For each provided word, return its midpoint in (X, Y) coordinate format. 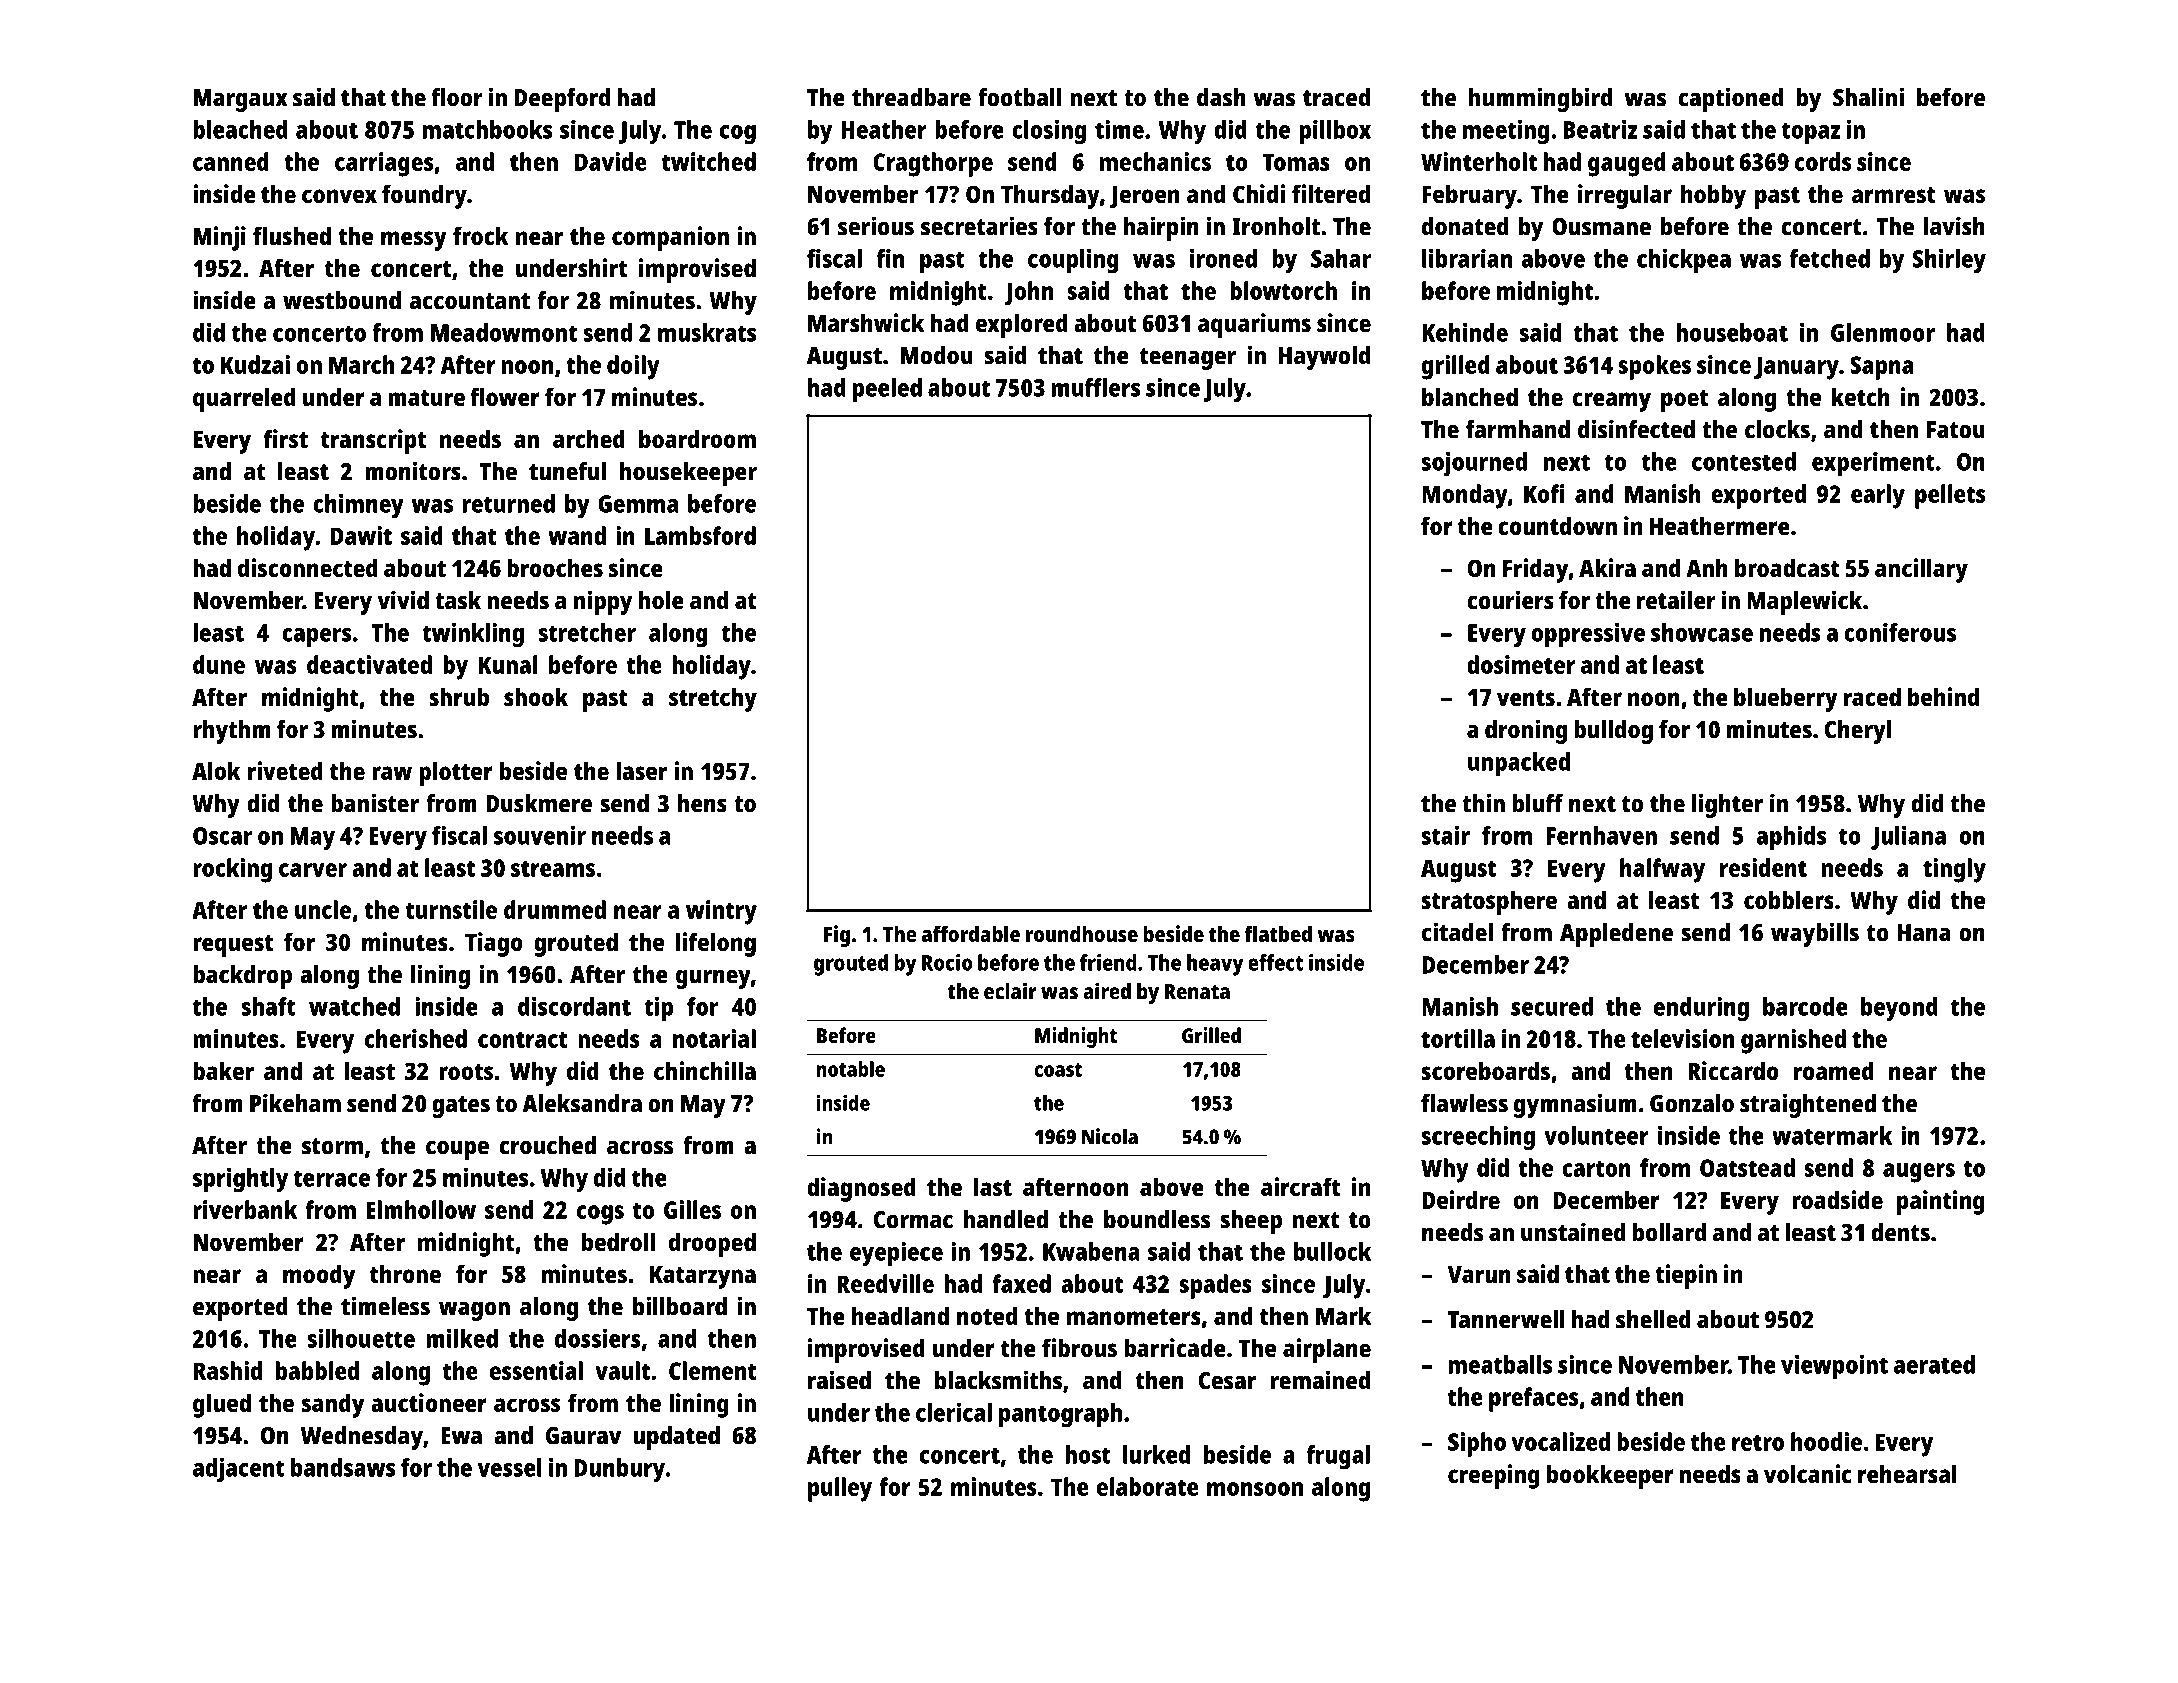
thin (1483, 803)
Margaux (241, 100)
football (1019, 97)
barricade (1175, 1347)
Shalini (1868, 97)
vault (622, 1370)
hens (702, 803)
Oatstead (1747, 1167)
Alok (216, 770)
